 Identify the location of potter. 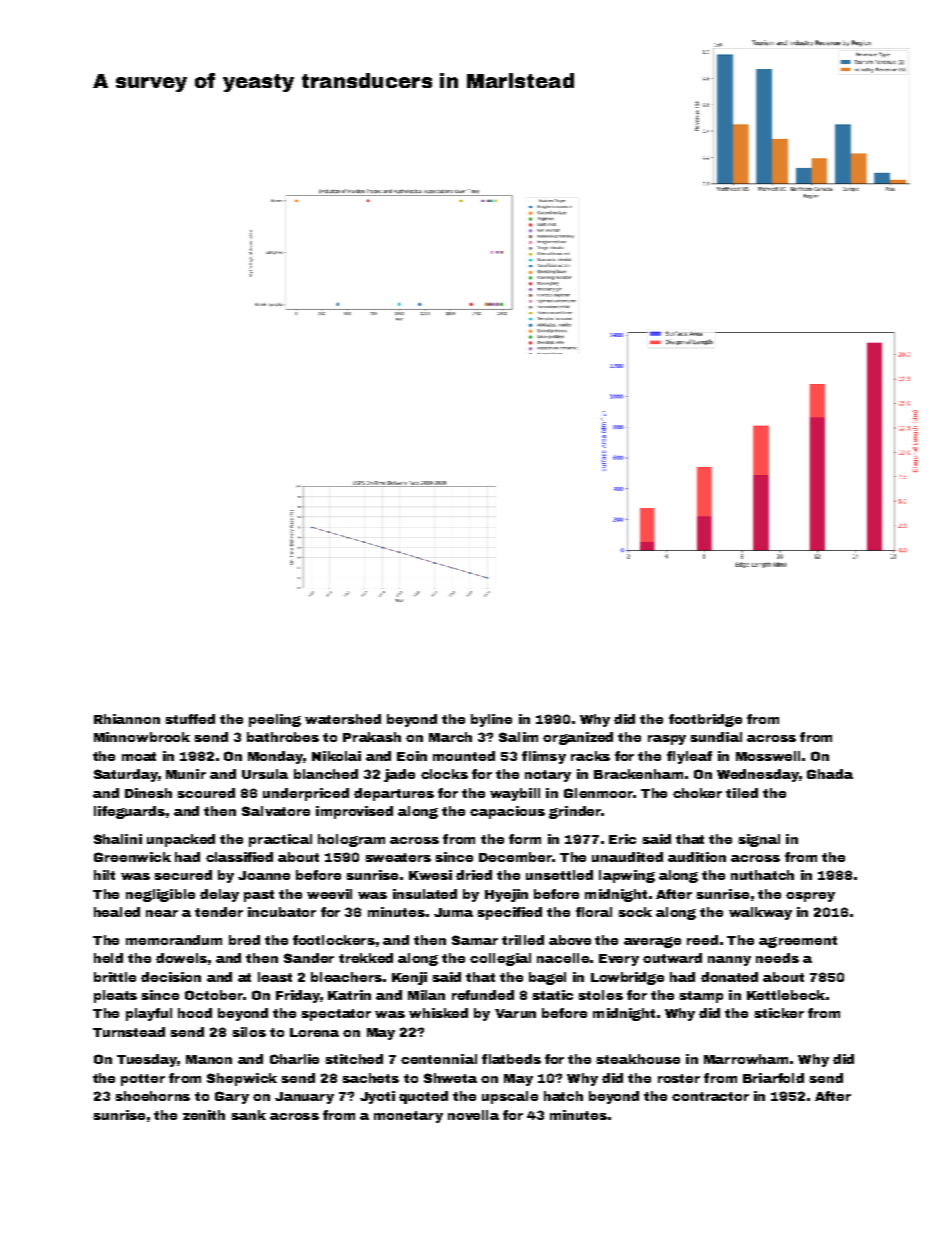
(143, 1080).
